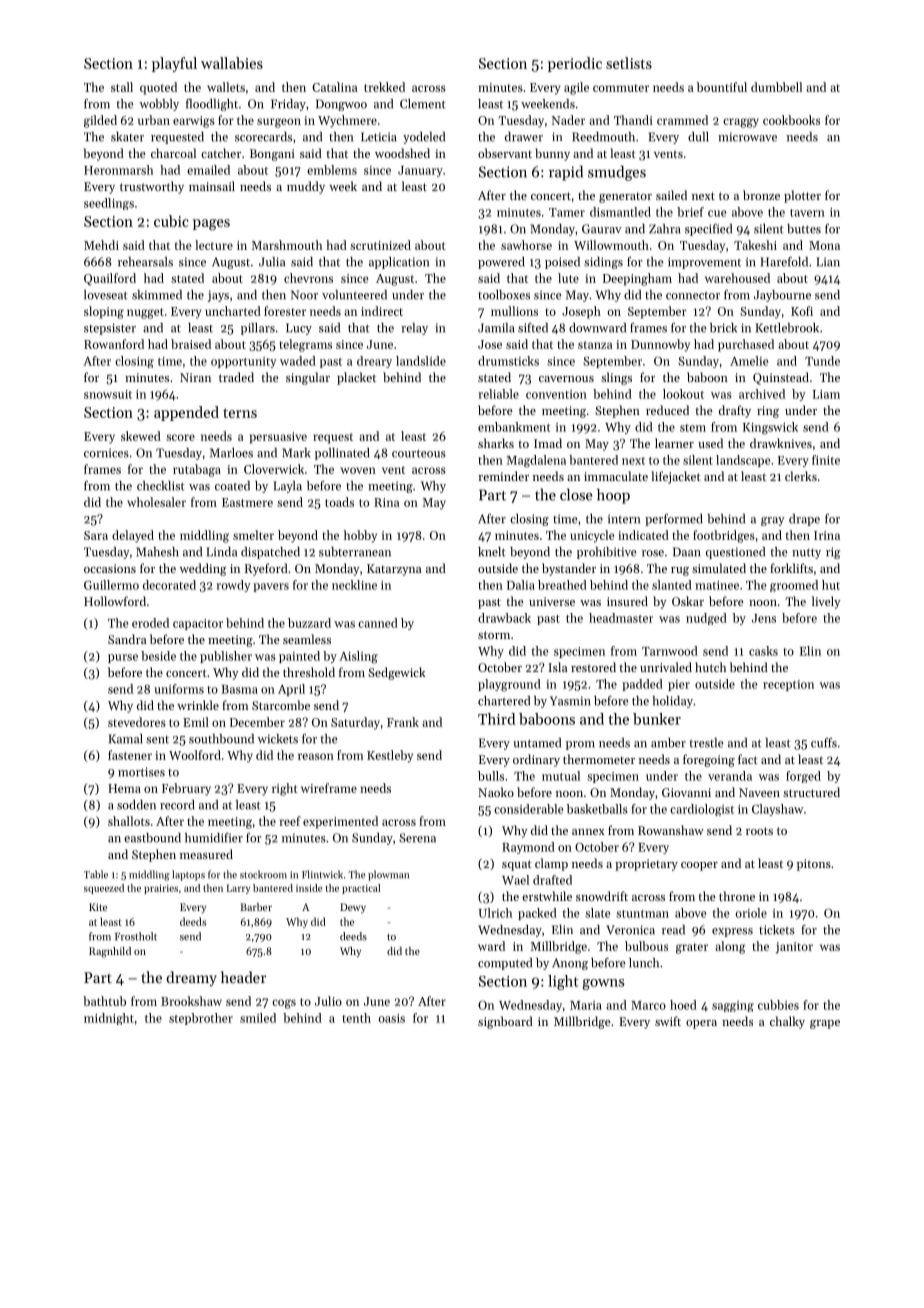  What do you see at coordinates (114, 344) in the document?
I see `Rowanford` at bounding box center [114, 344].
